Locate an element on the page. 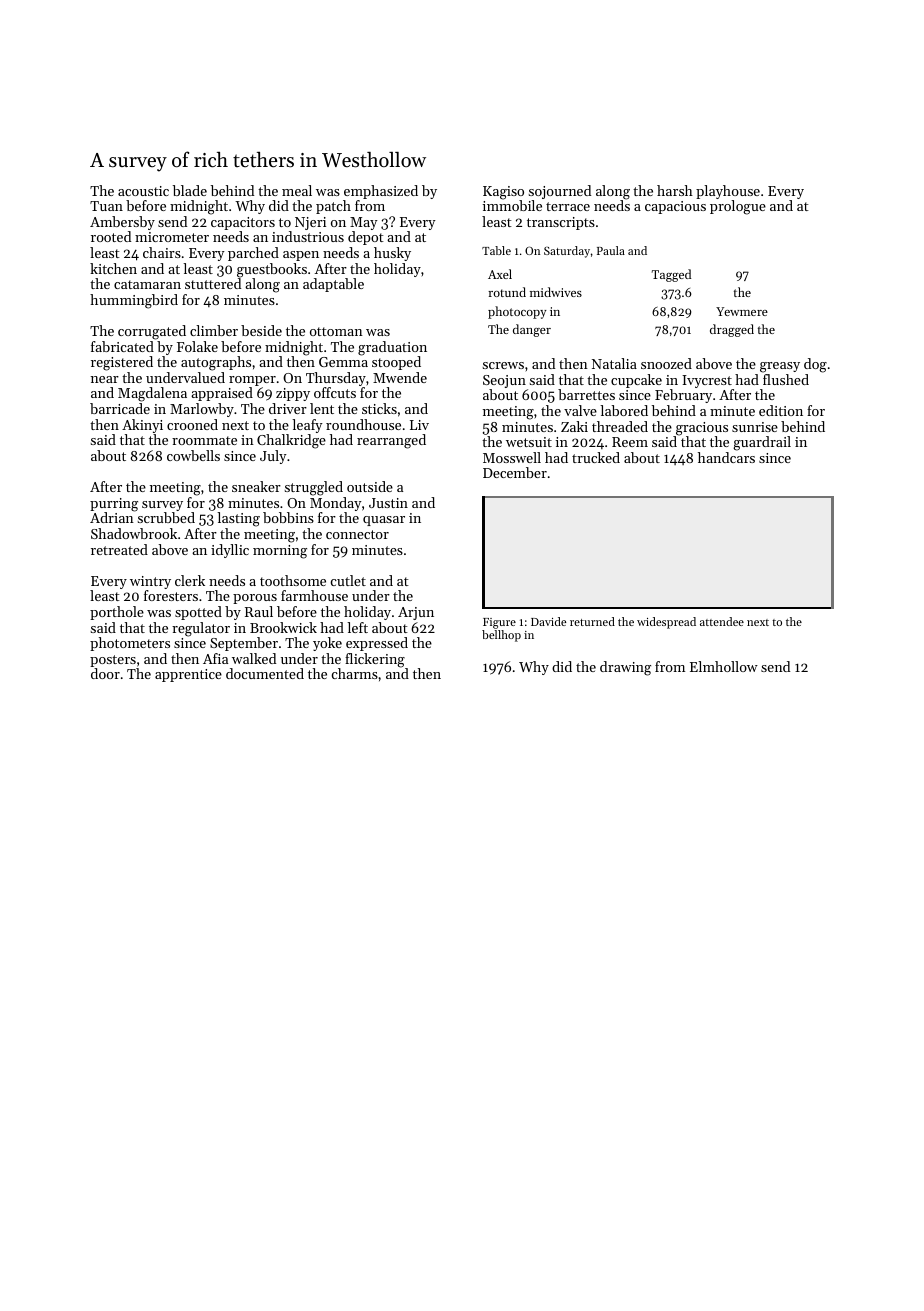 This page has height=1311, width=924. depot is located at coordinates (366, 238).
